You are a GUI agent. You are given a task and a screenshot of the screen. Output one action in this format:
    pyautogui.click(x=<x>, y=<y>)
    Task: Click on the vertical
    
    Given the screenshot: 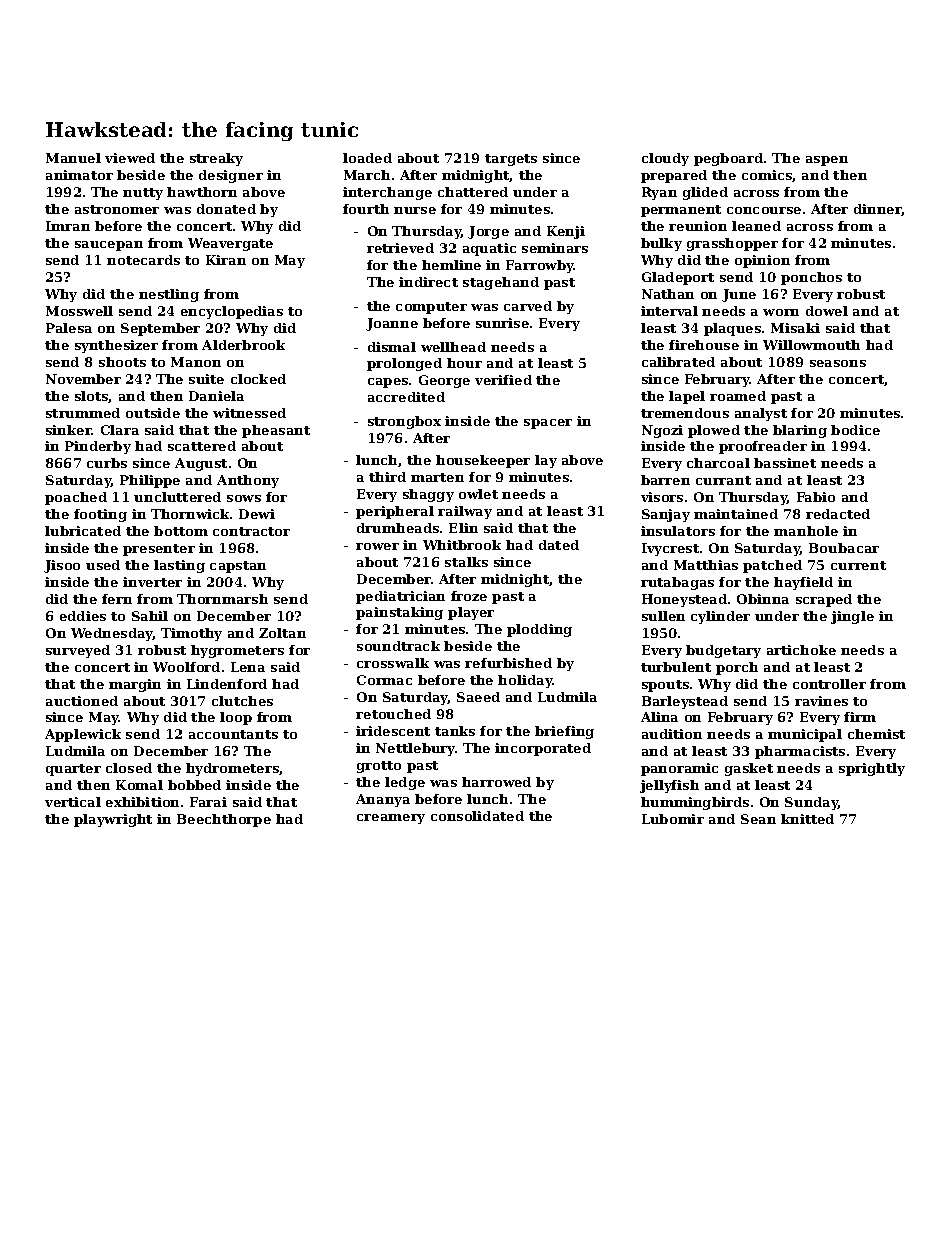 What is the action you would take?
    pyautogui.click(x=73, y=802)
